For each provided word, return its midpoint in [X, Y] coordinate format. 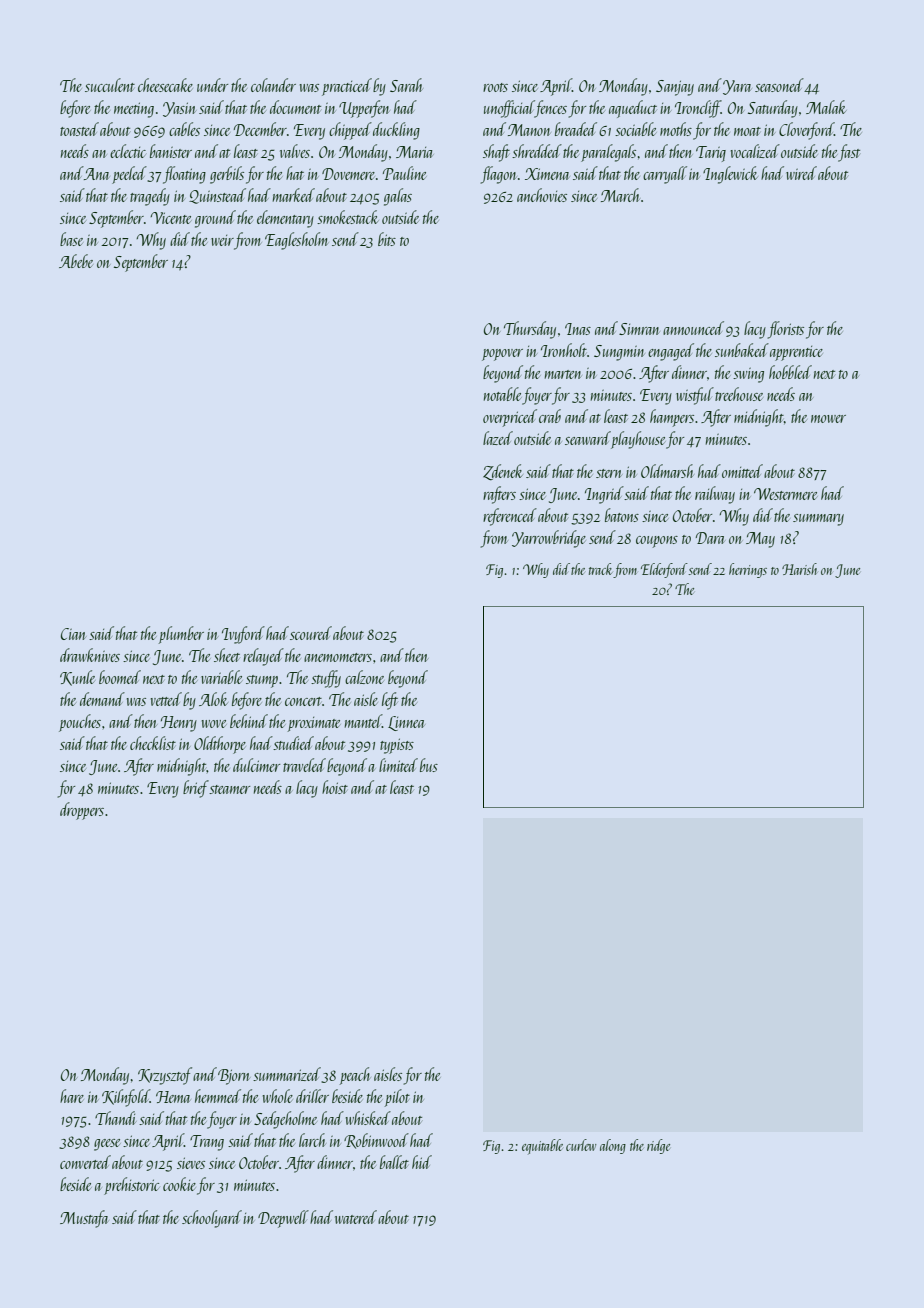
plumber [181, 635]
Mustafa [84, 1219]
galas [398, 197]
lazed [498, 438]
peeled [129, 175]
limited [398, 765]
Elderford [664, 570]
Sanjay [675, 88]
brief [196, 789]
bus [429, 765]
